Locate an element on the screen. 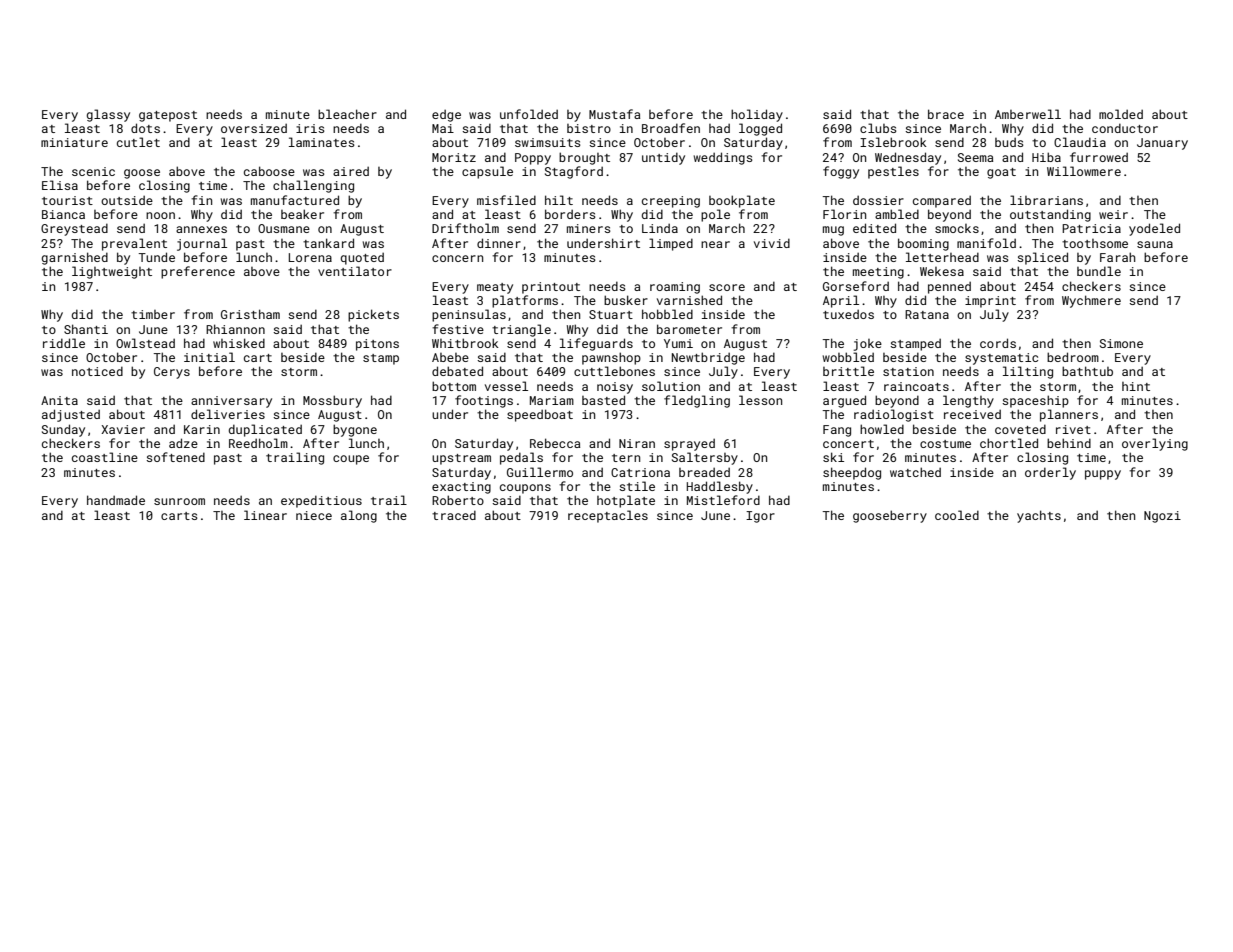 The width and height of the screenshot is (1233, 952). edge is located at coordinates (446, 115).
